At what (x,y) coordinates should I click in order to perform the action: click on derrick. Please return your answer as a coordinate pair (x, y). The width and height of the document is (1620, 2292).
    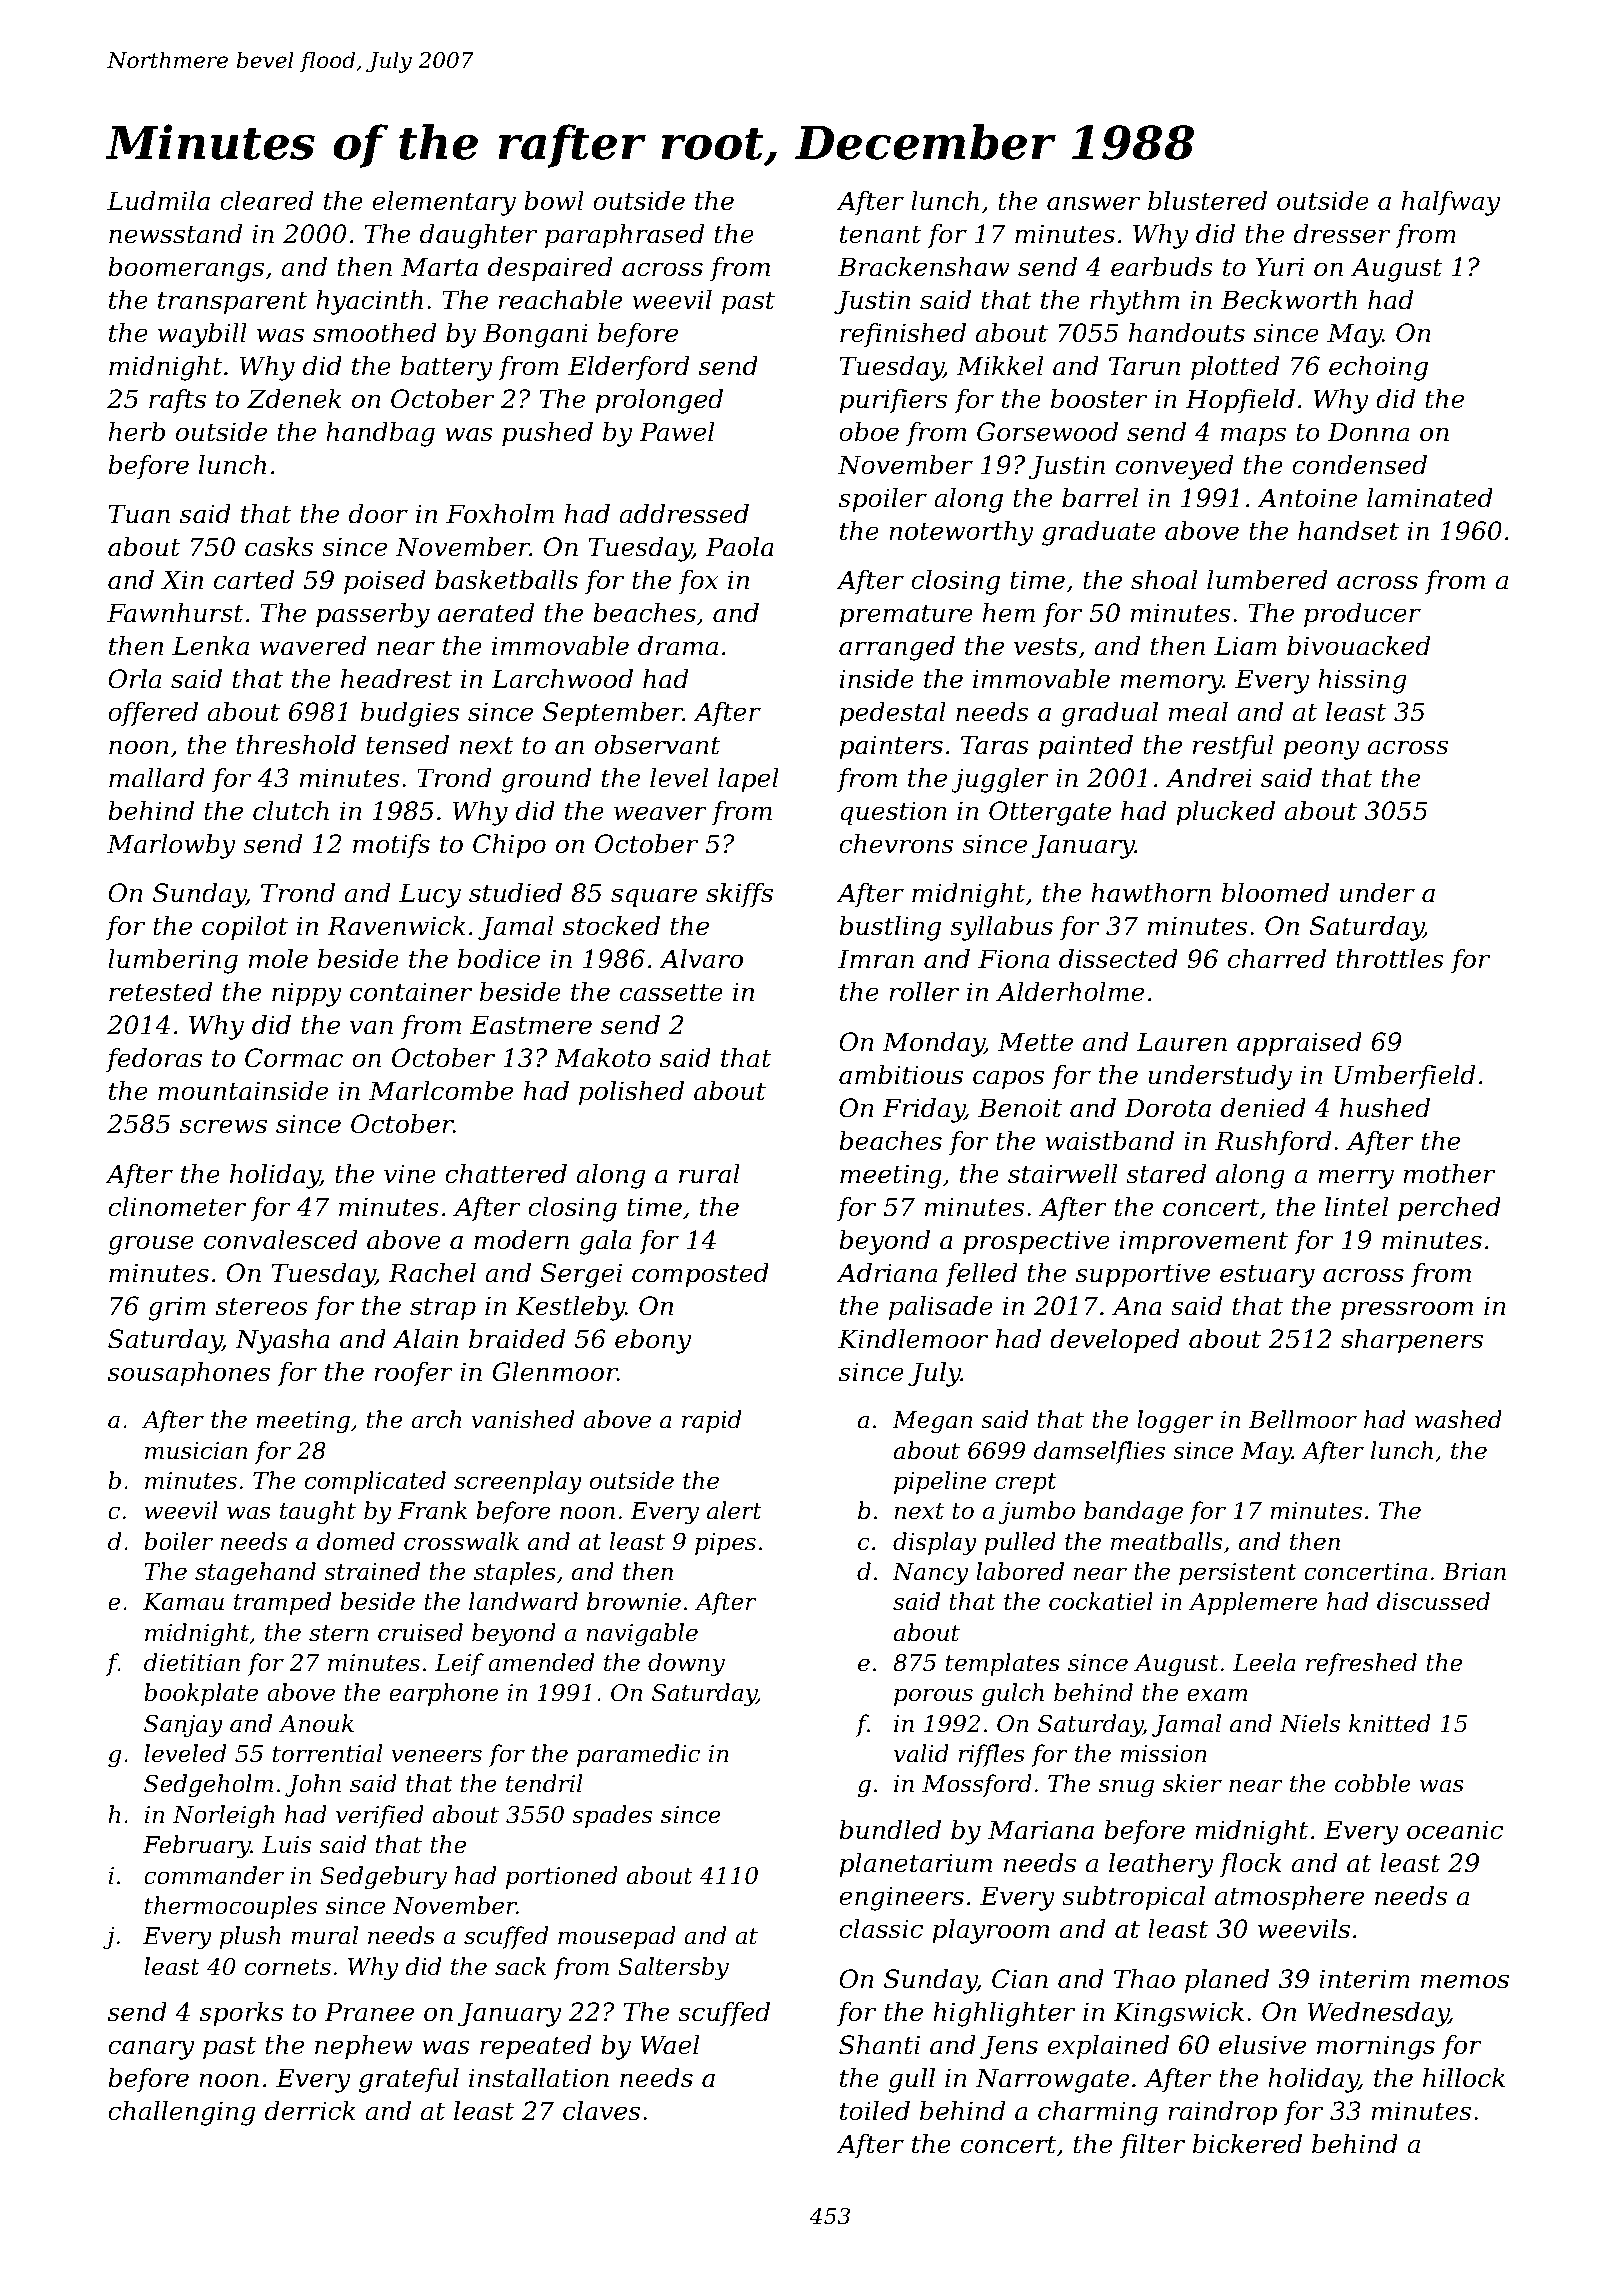
    Looking at the image, I should click on (310, 2111).
